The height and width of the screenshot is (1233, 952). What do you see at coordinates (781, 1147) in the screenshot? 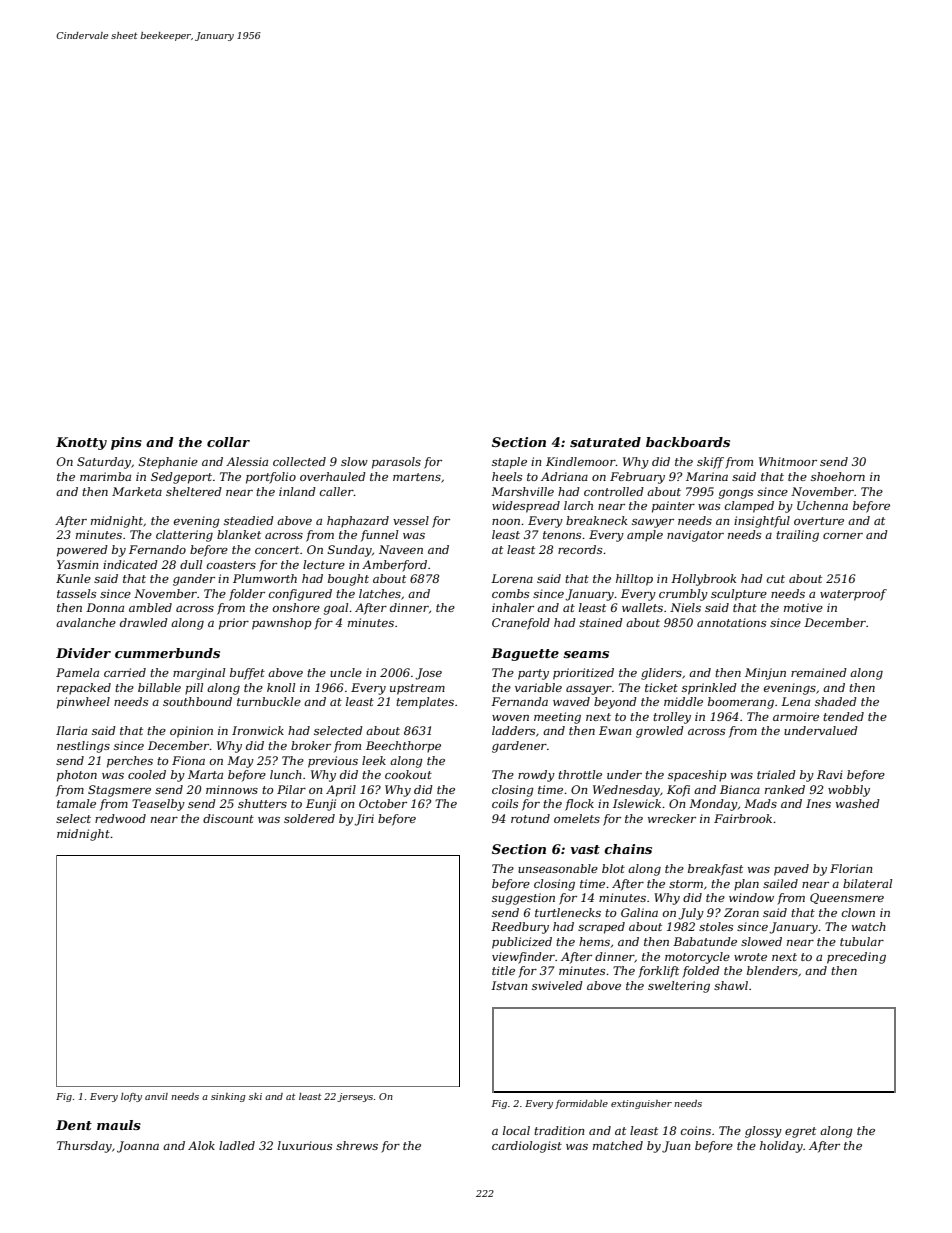
I see `holiday` at bounding box center [781, 1147].
